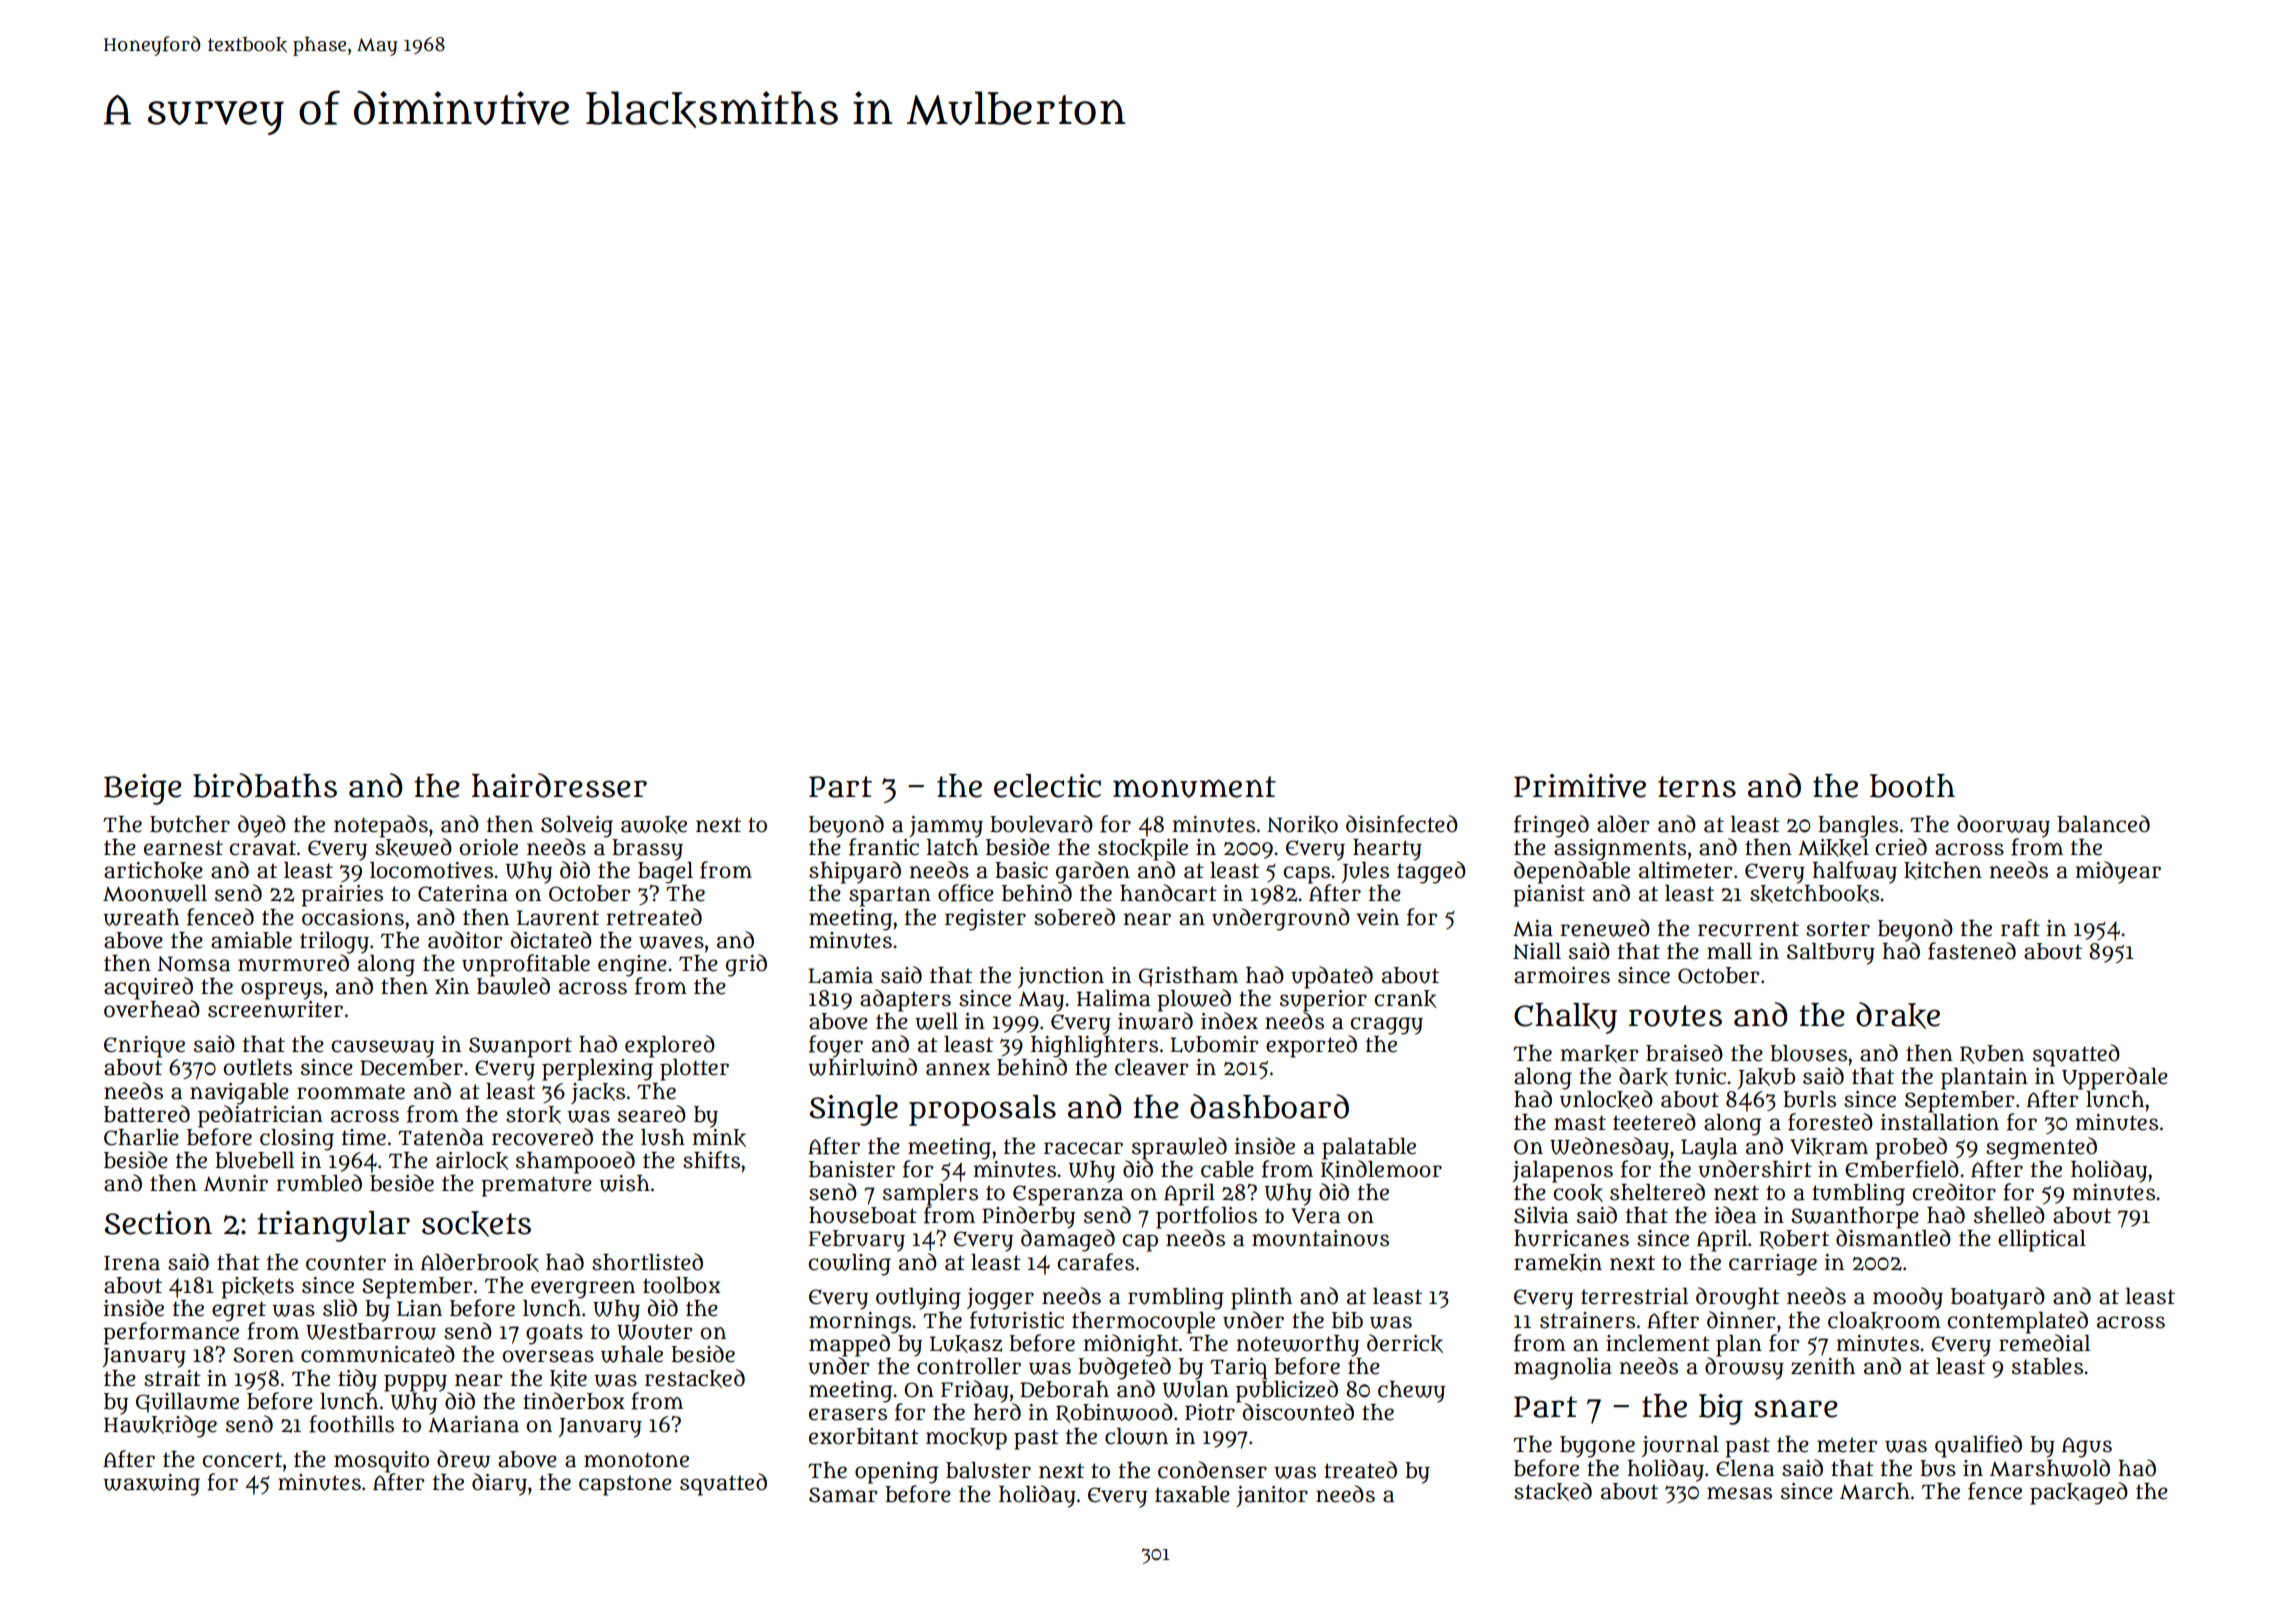 The width and height of the document is (2282, 1614). I want to click on bangles, so click(1858, 827).
